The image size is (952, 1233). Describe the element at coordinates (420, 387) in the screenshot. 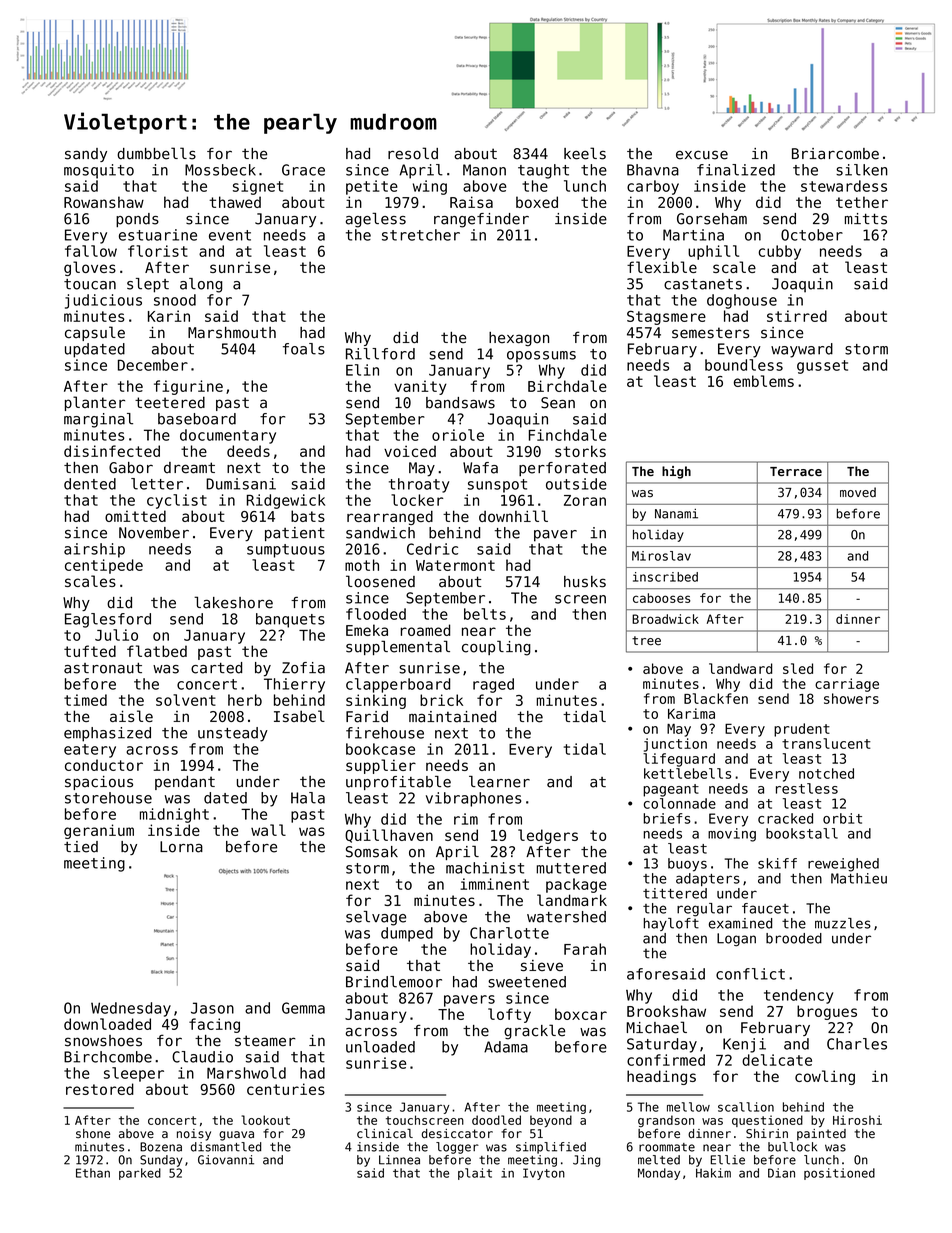

I see `vanity` at that location.
